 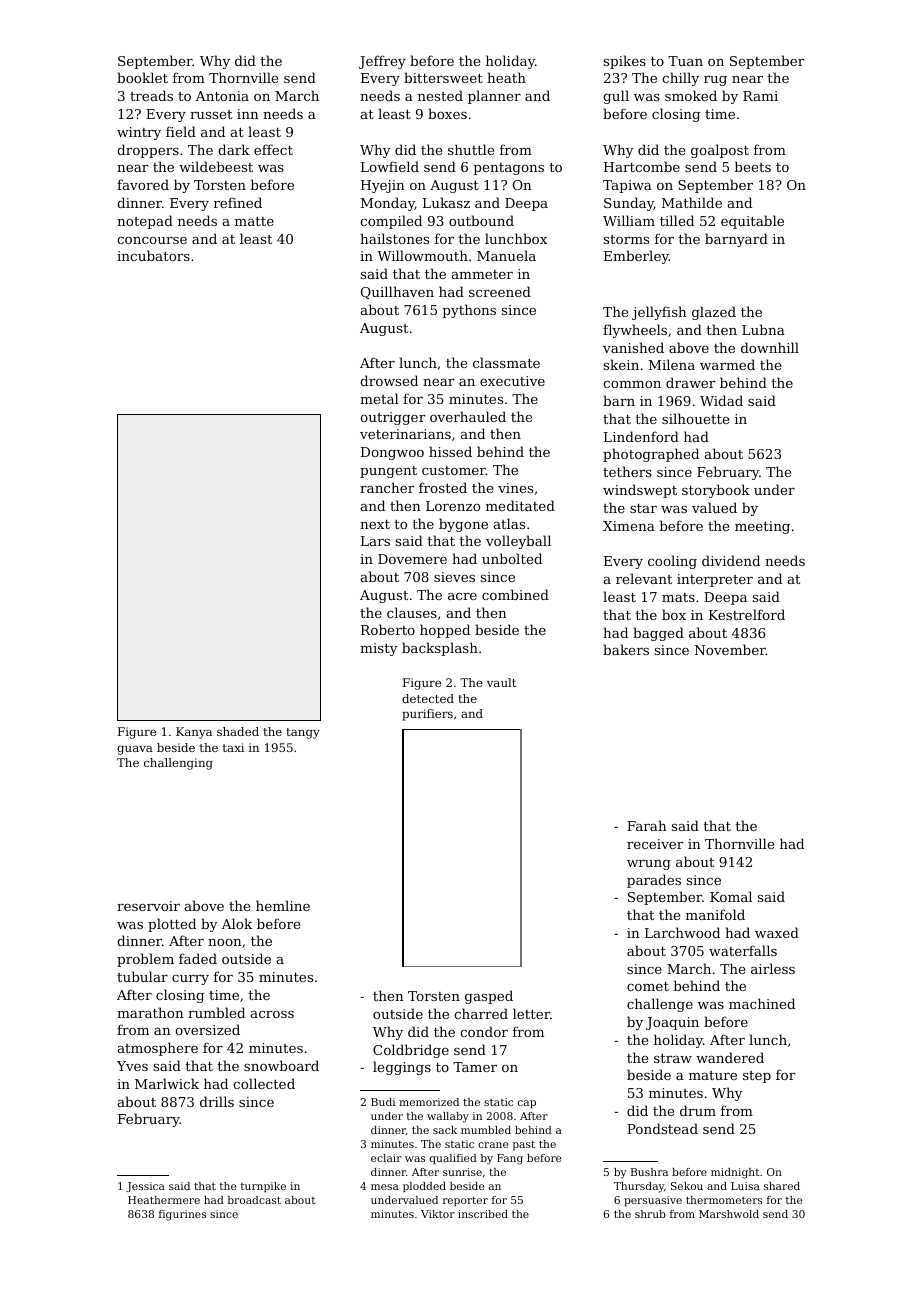 I want to click on meeting, so click(x=762, y=527).
